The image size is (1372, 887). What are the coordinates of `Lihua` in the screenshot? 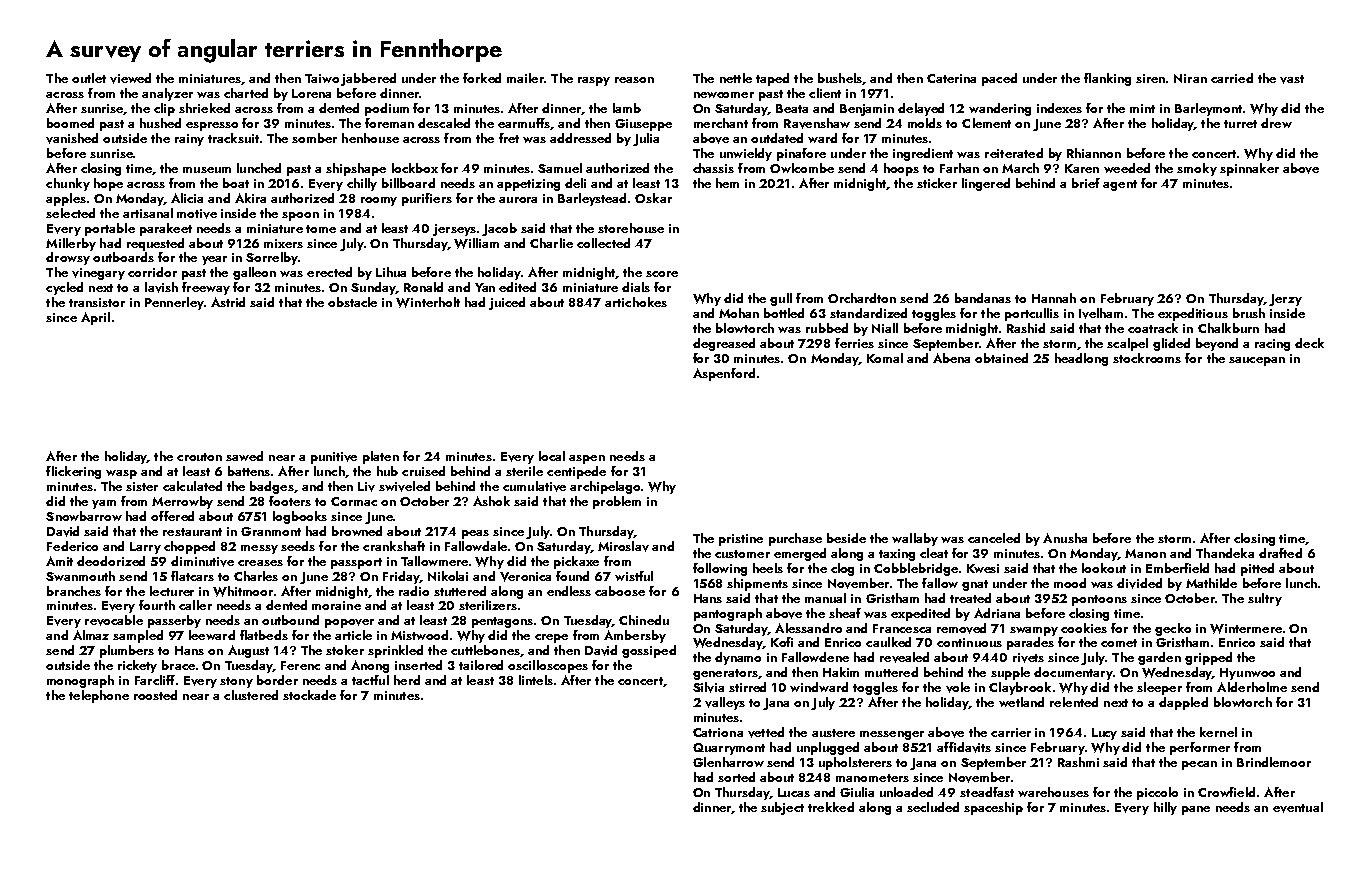 It's located at (391, 272).
